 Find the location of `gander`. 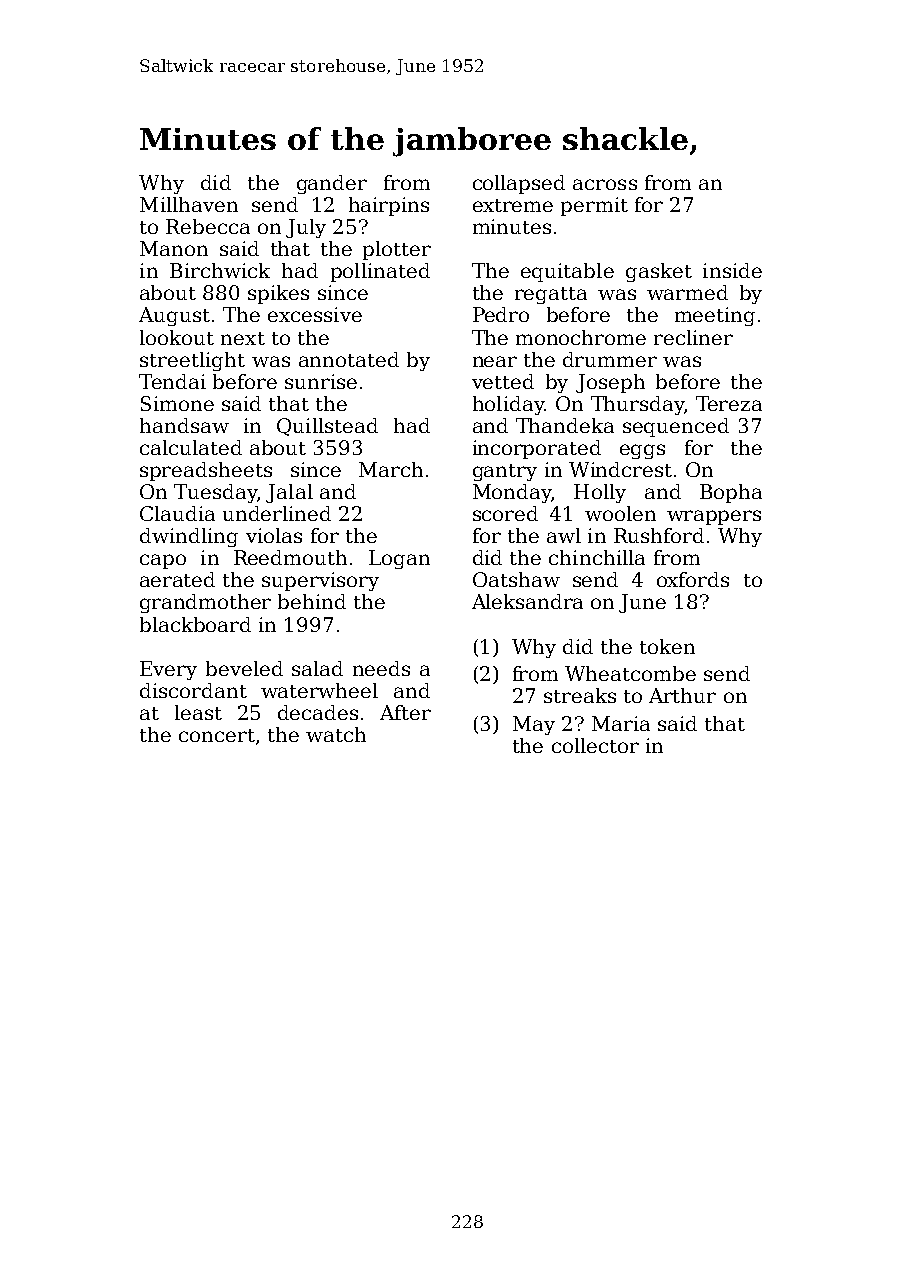

gander is located at coordinates (332, 184).
